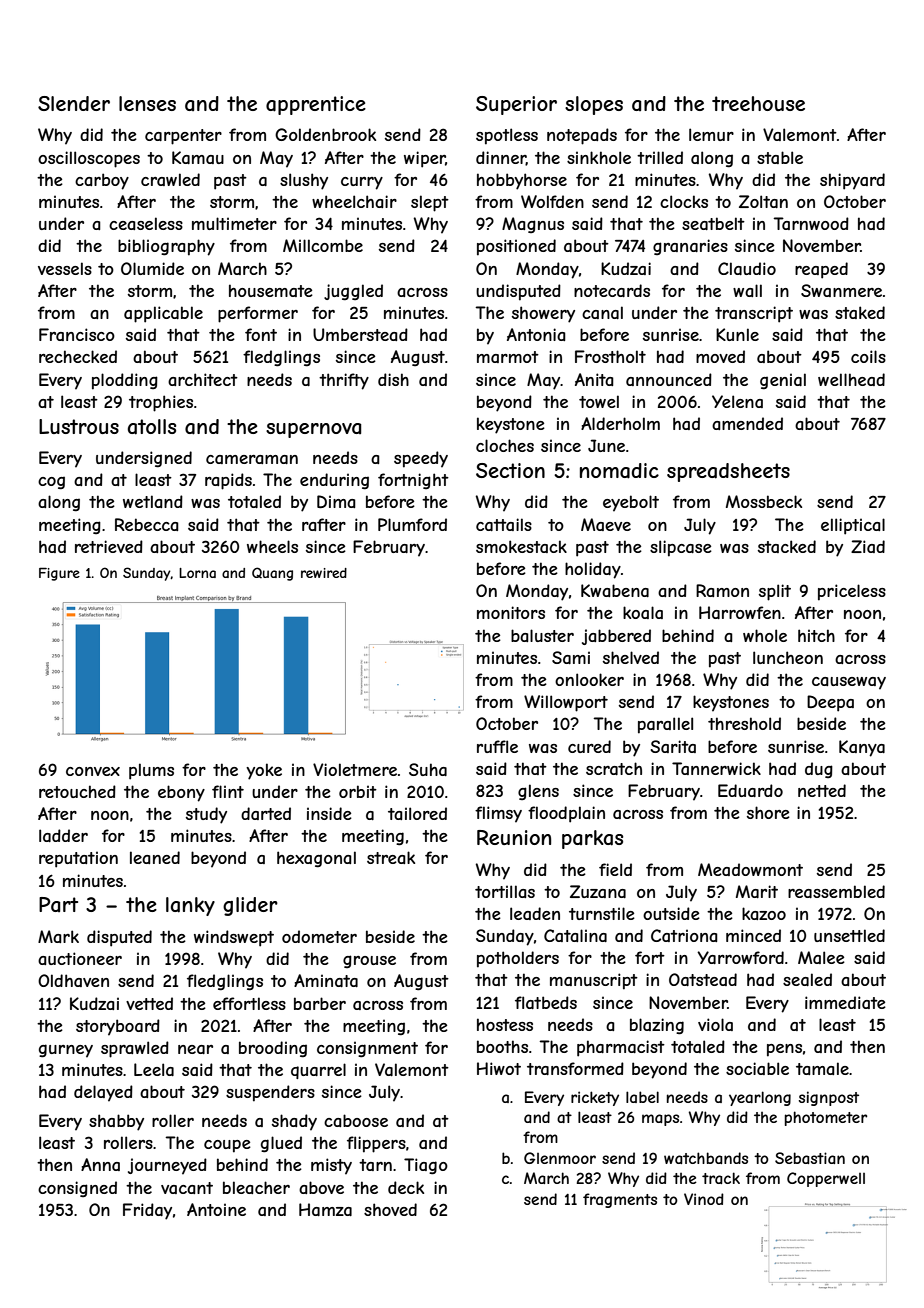  What do you see at coordinates (758, 103) in the screenshot?
I see `treehouse` at bounding box center [758, 103].
